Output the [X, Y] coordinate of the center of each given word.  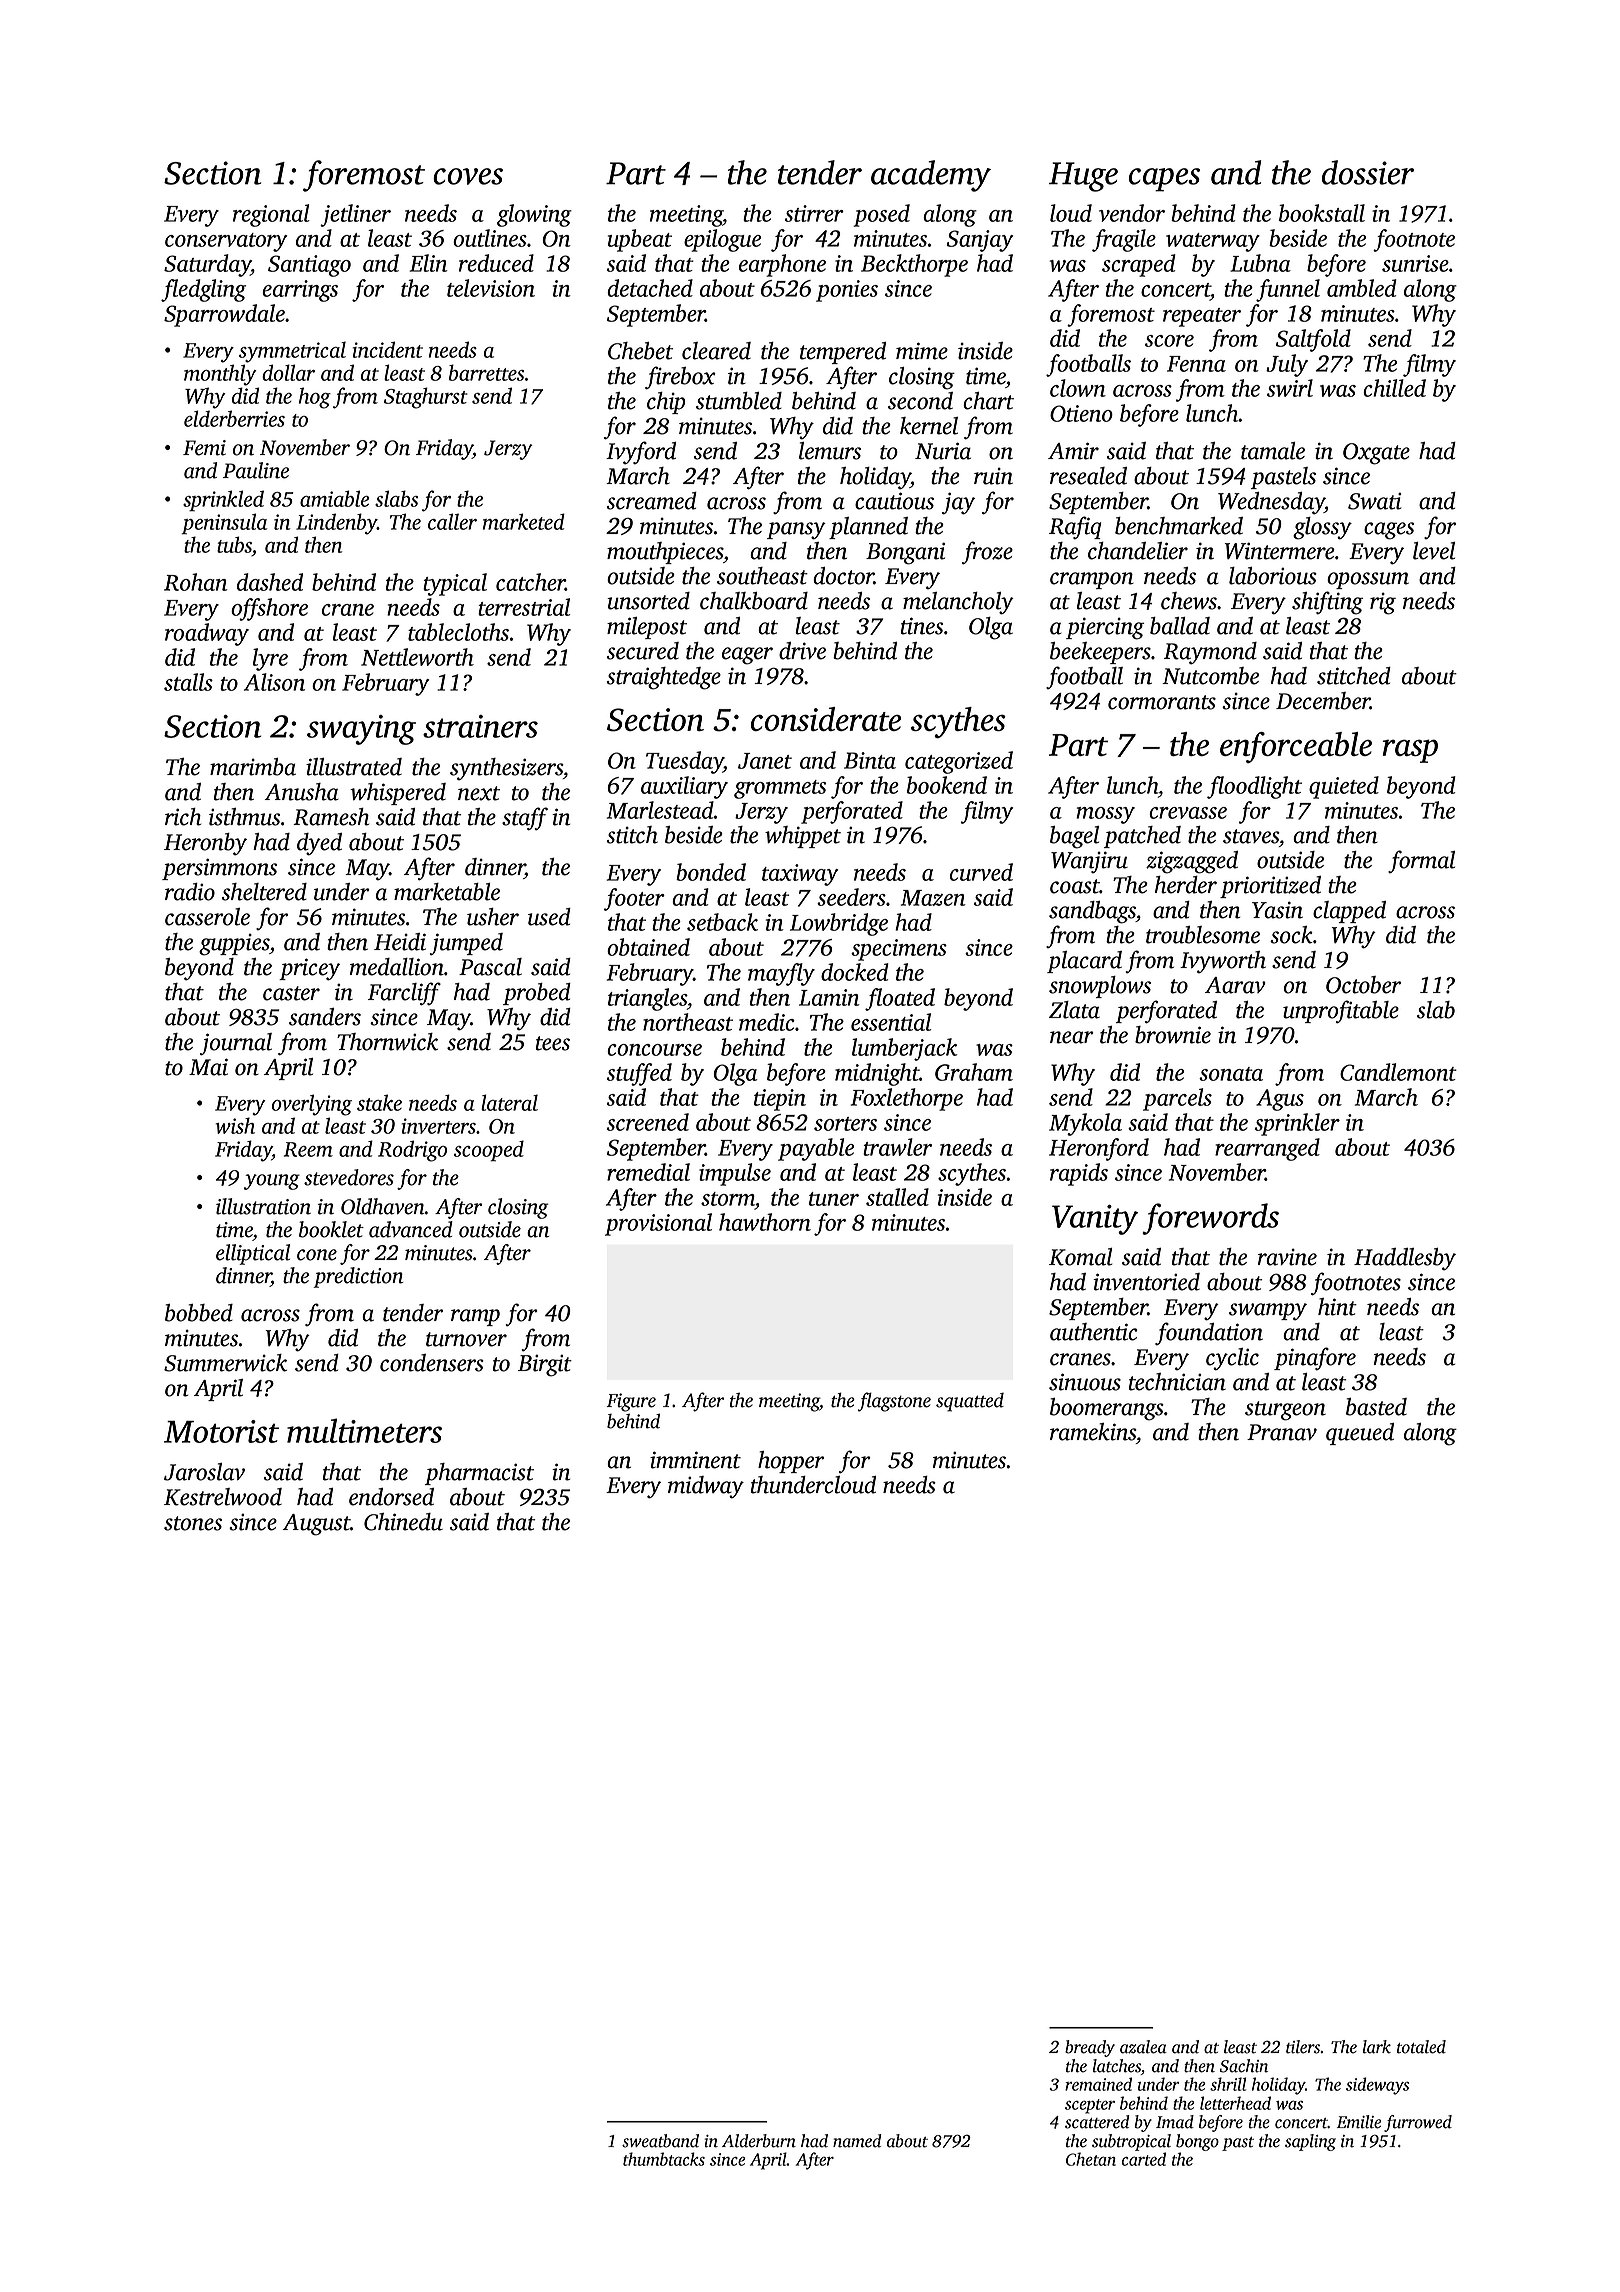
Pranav [1282, 1432]
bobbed [199, 1313]
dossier [1368, 172]
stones [193, 1523]
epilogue [722, 240]
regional [271, 215]
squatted [970, 1402]
